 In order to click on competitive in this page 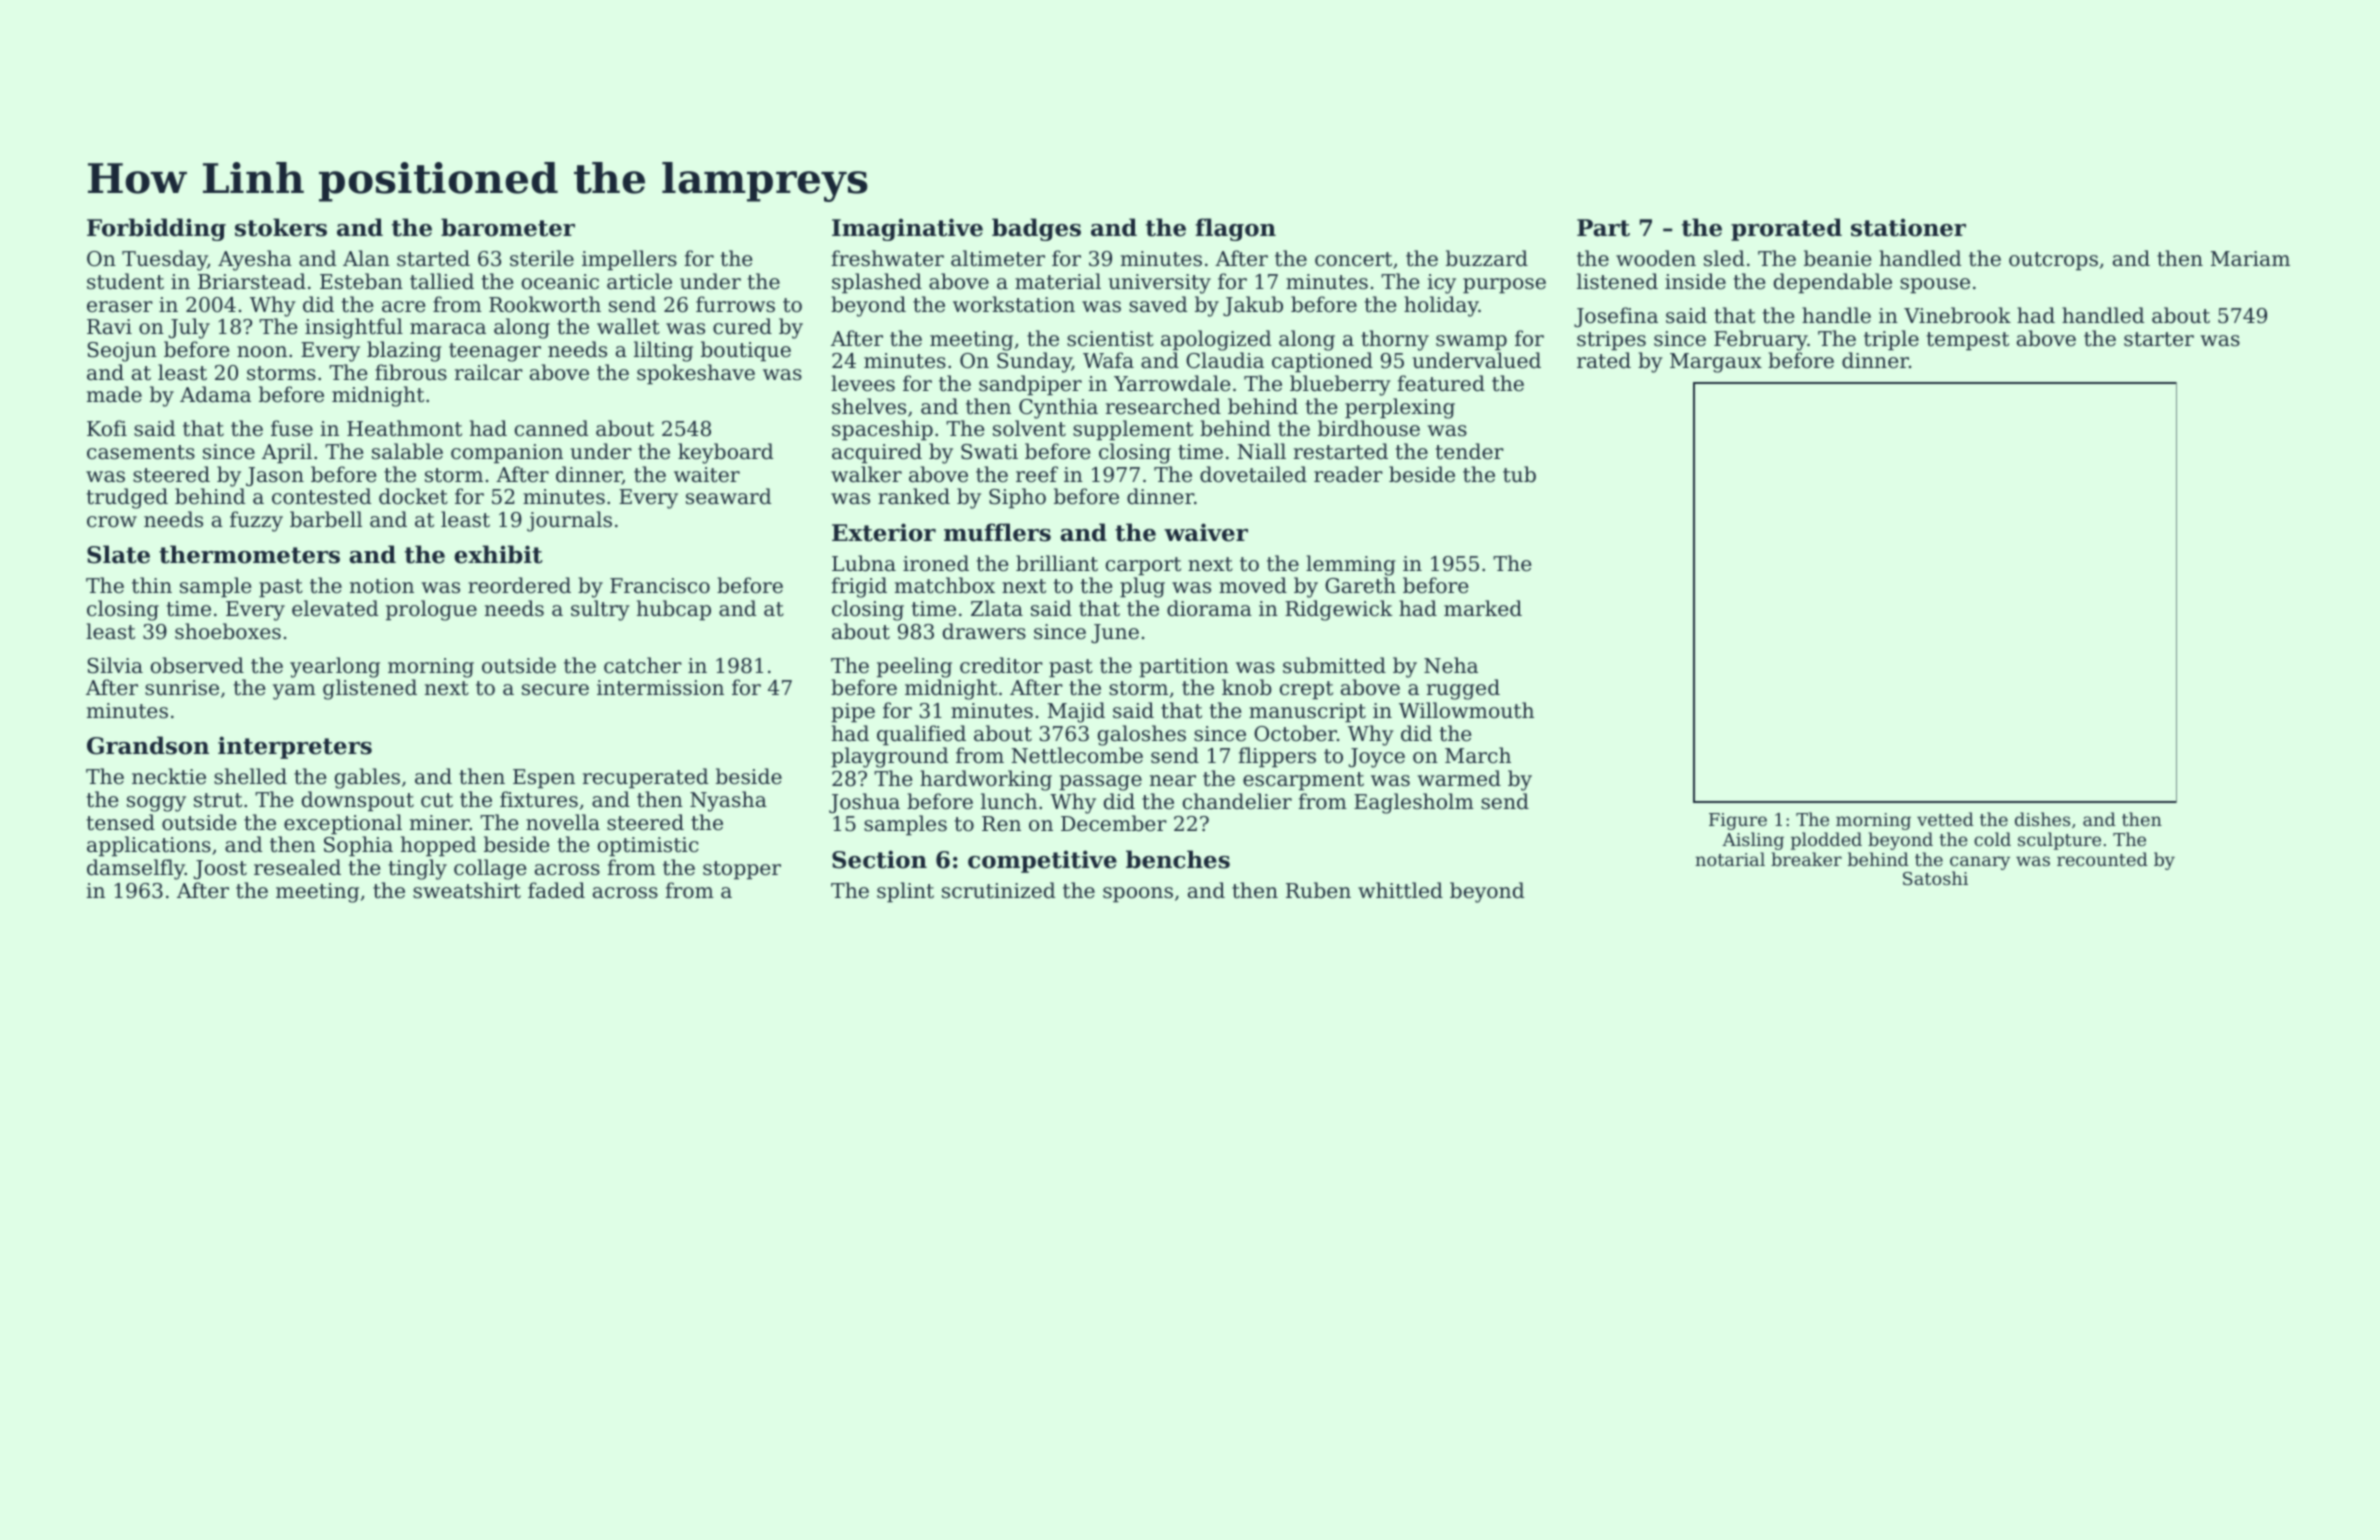, I will do `click(1042, 861)`.
